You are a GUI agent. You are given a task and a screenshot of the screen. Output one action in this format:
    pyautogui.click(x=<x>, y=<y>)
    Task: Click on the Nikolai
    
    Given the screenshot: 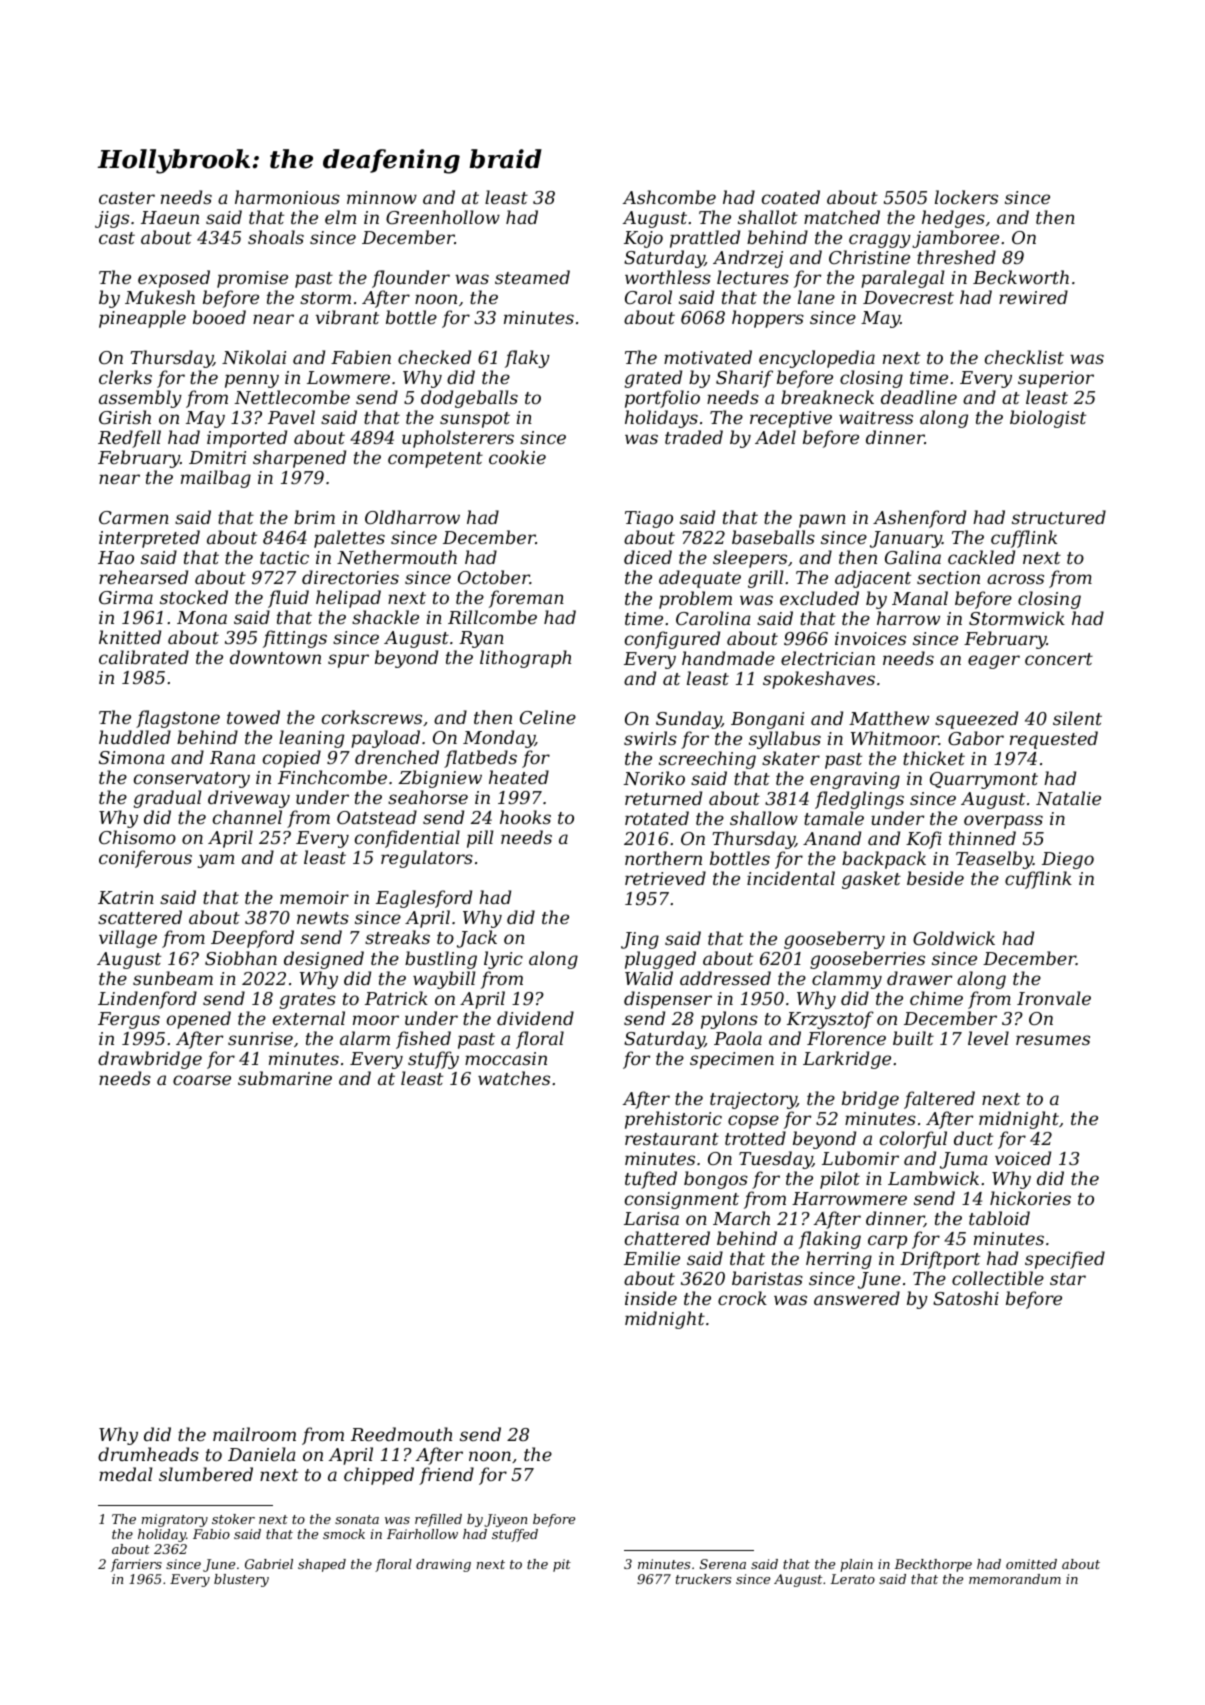 What is the action you would take?
    pyautogui.click(x=254, y=357)
